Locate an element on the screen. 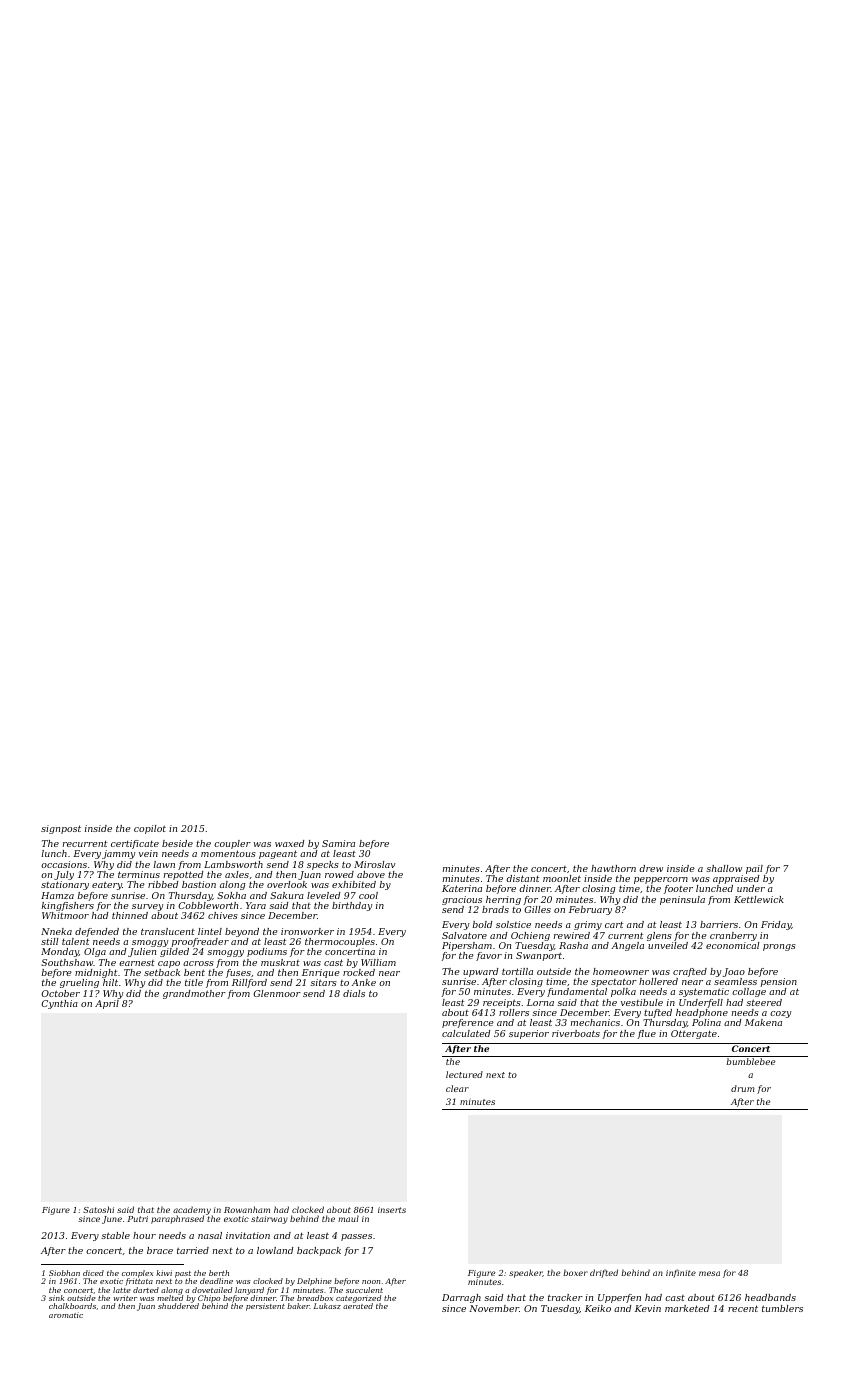  hawthorn is located at coordinates (613, 868).
